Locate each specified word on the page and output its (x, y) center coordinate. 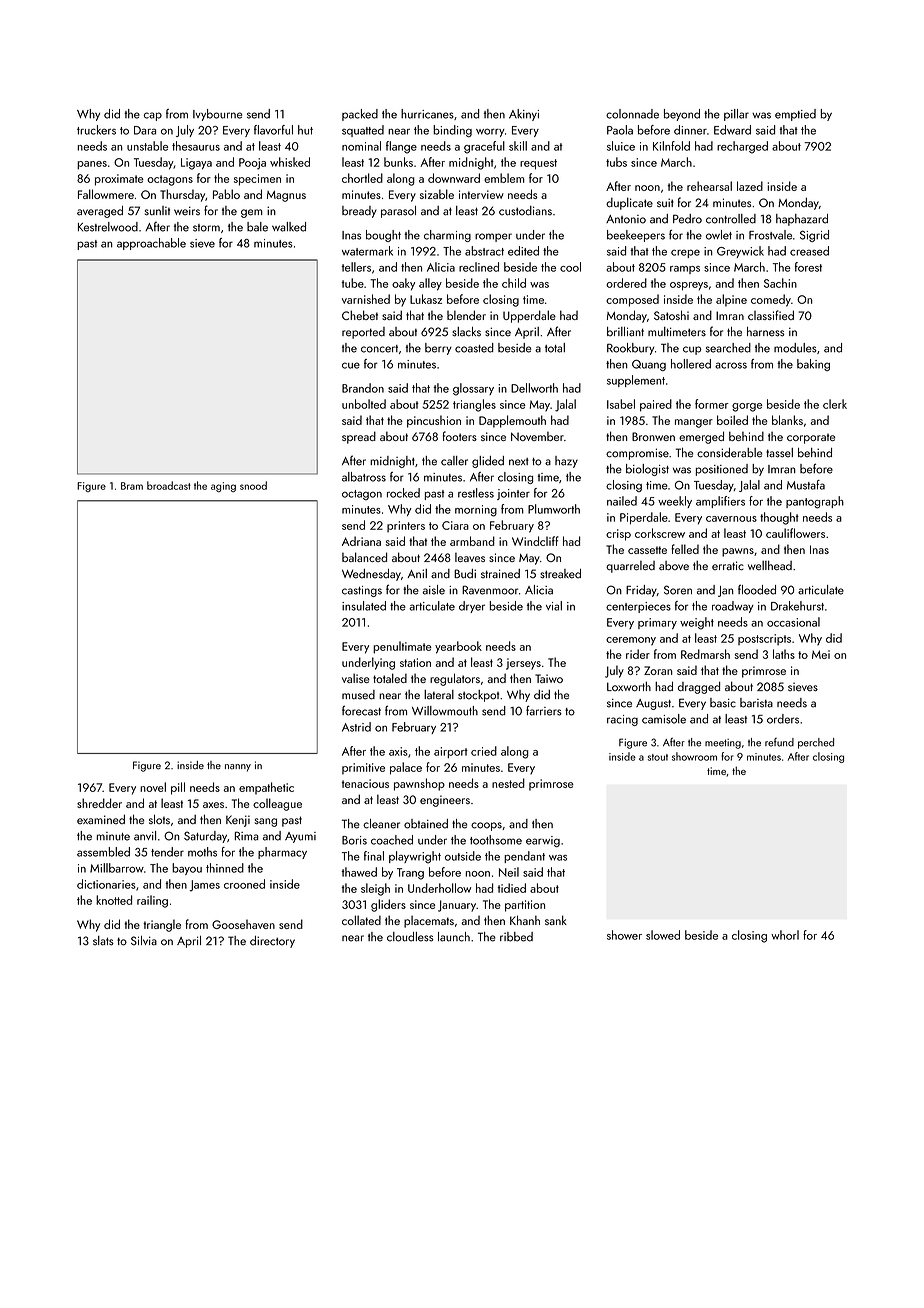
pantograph (815, 502)
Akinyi (524, 115)
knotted (114, 900)
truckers (96, 130)
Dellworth (534, 388)
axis (398, 751)
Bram (132, 486)
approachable (151, 244)
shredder (99, 803)
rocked (403, 493)
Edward (732, 130)
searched (728, 348)
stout (658, 757)
